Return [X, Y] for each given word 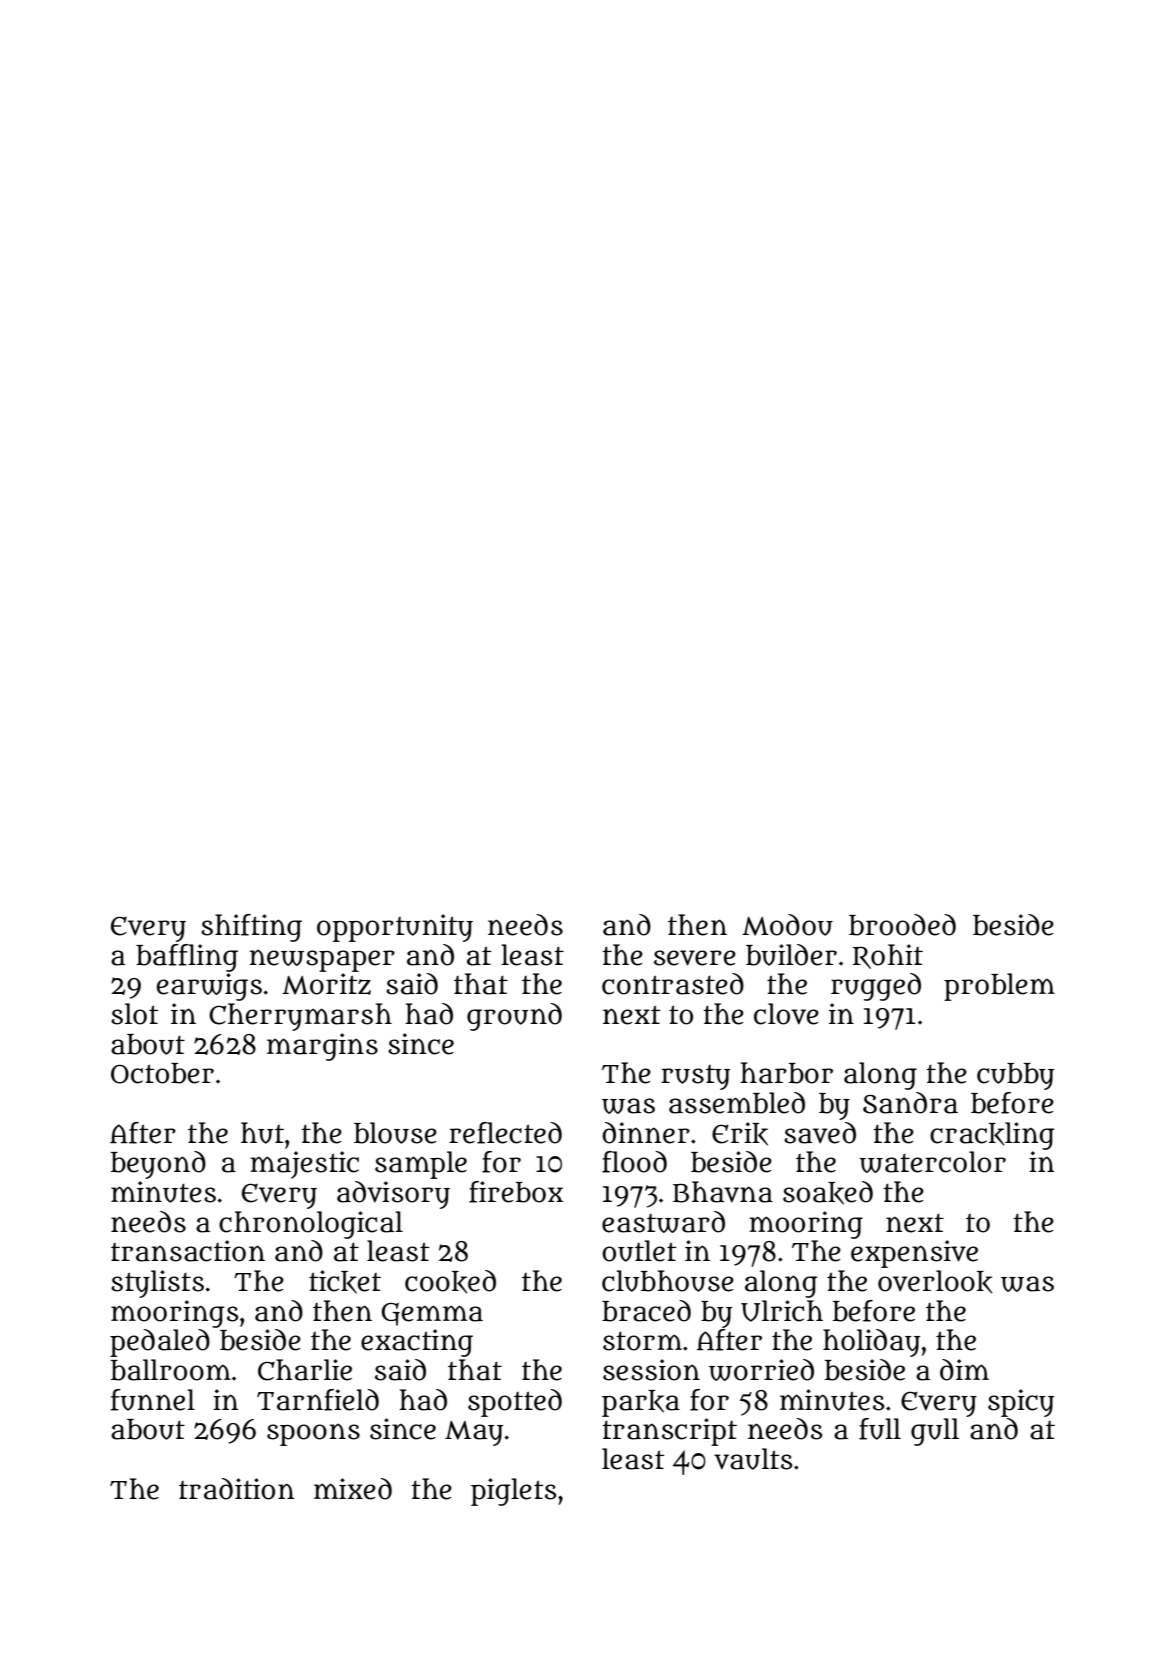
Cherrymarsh [300, 1017]
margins [322, 1047]
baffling [187, 958]
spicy [1021, 1403]
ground [514, 1017]
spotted [515, 1403]
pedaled [160, 1343]
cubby [1015, 1076]
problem [999, 987]
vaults [753, 1459]
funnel [153, 1400]
